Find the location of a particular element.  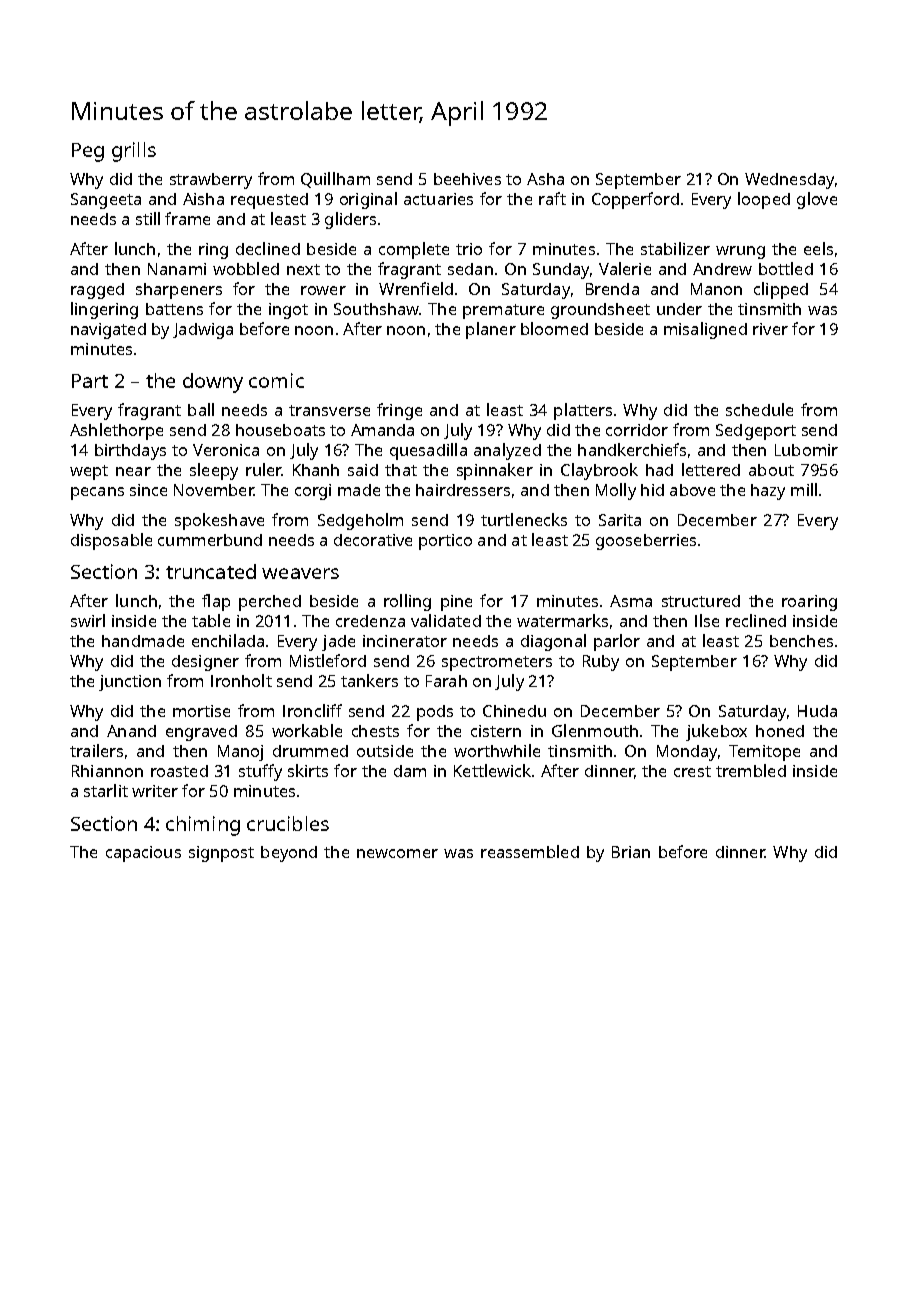

grills is located at coordinates (134, 152).
